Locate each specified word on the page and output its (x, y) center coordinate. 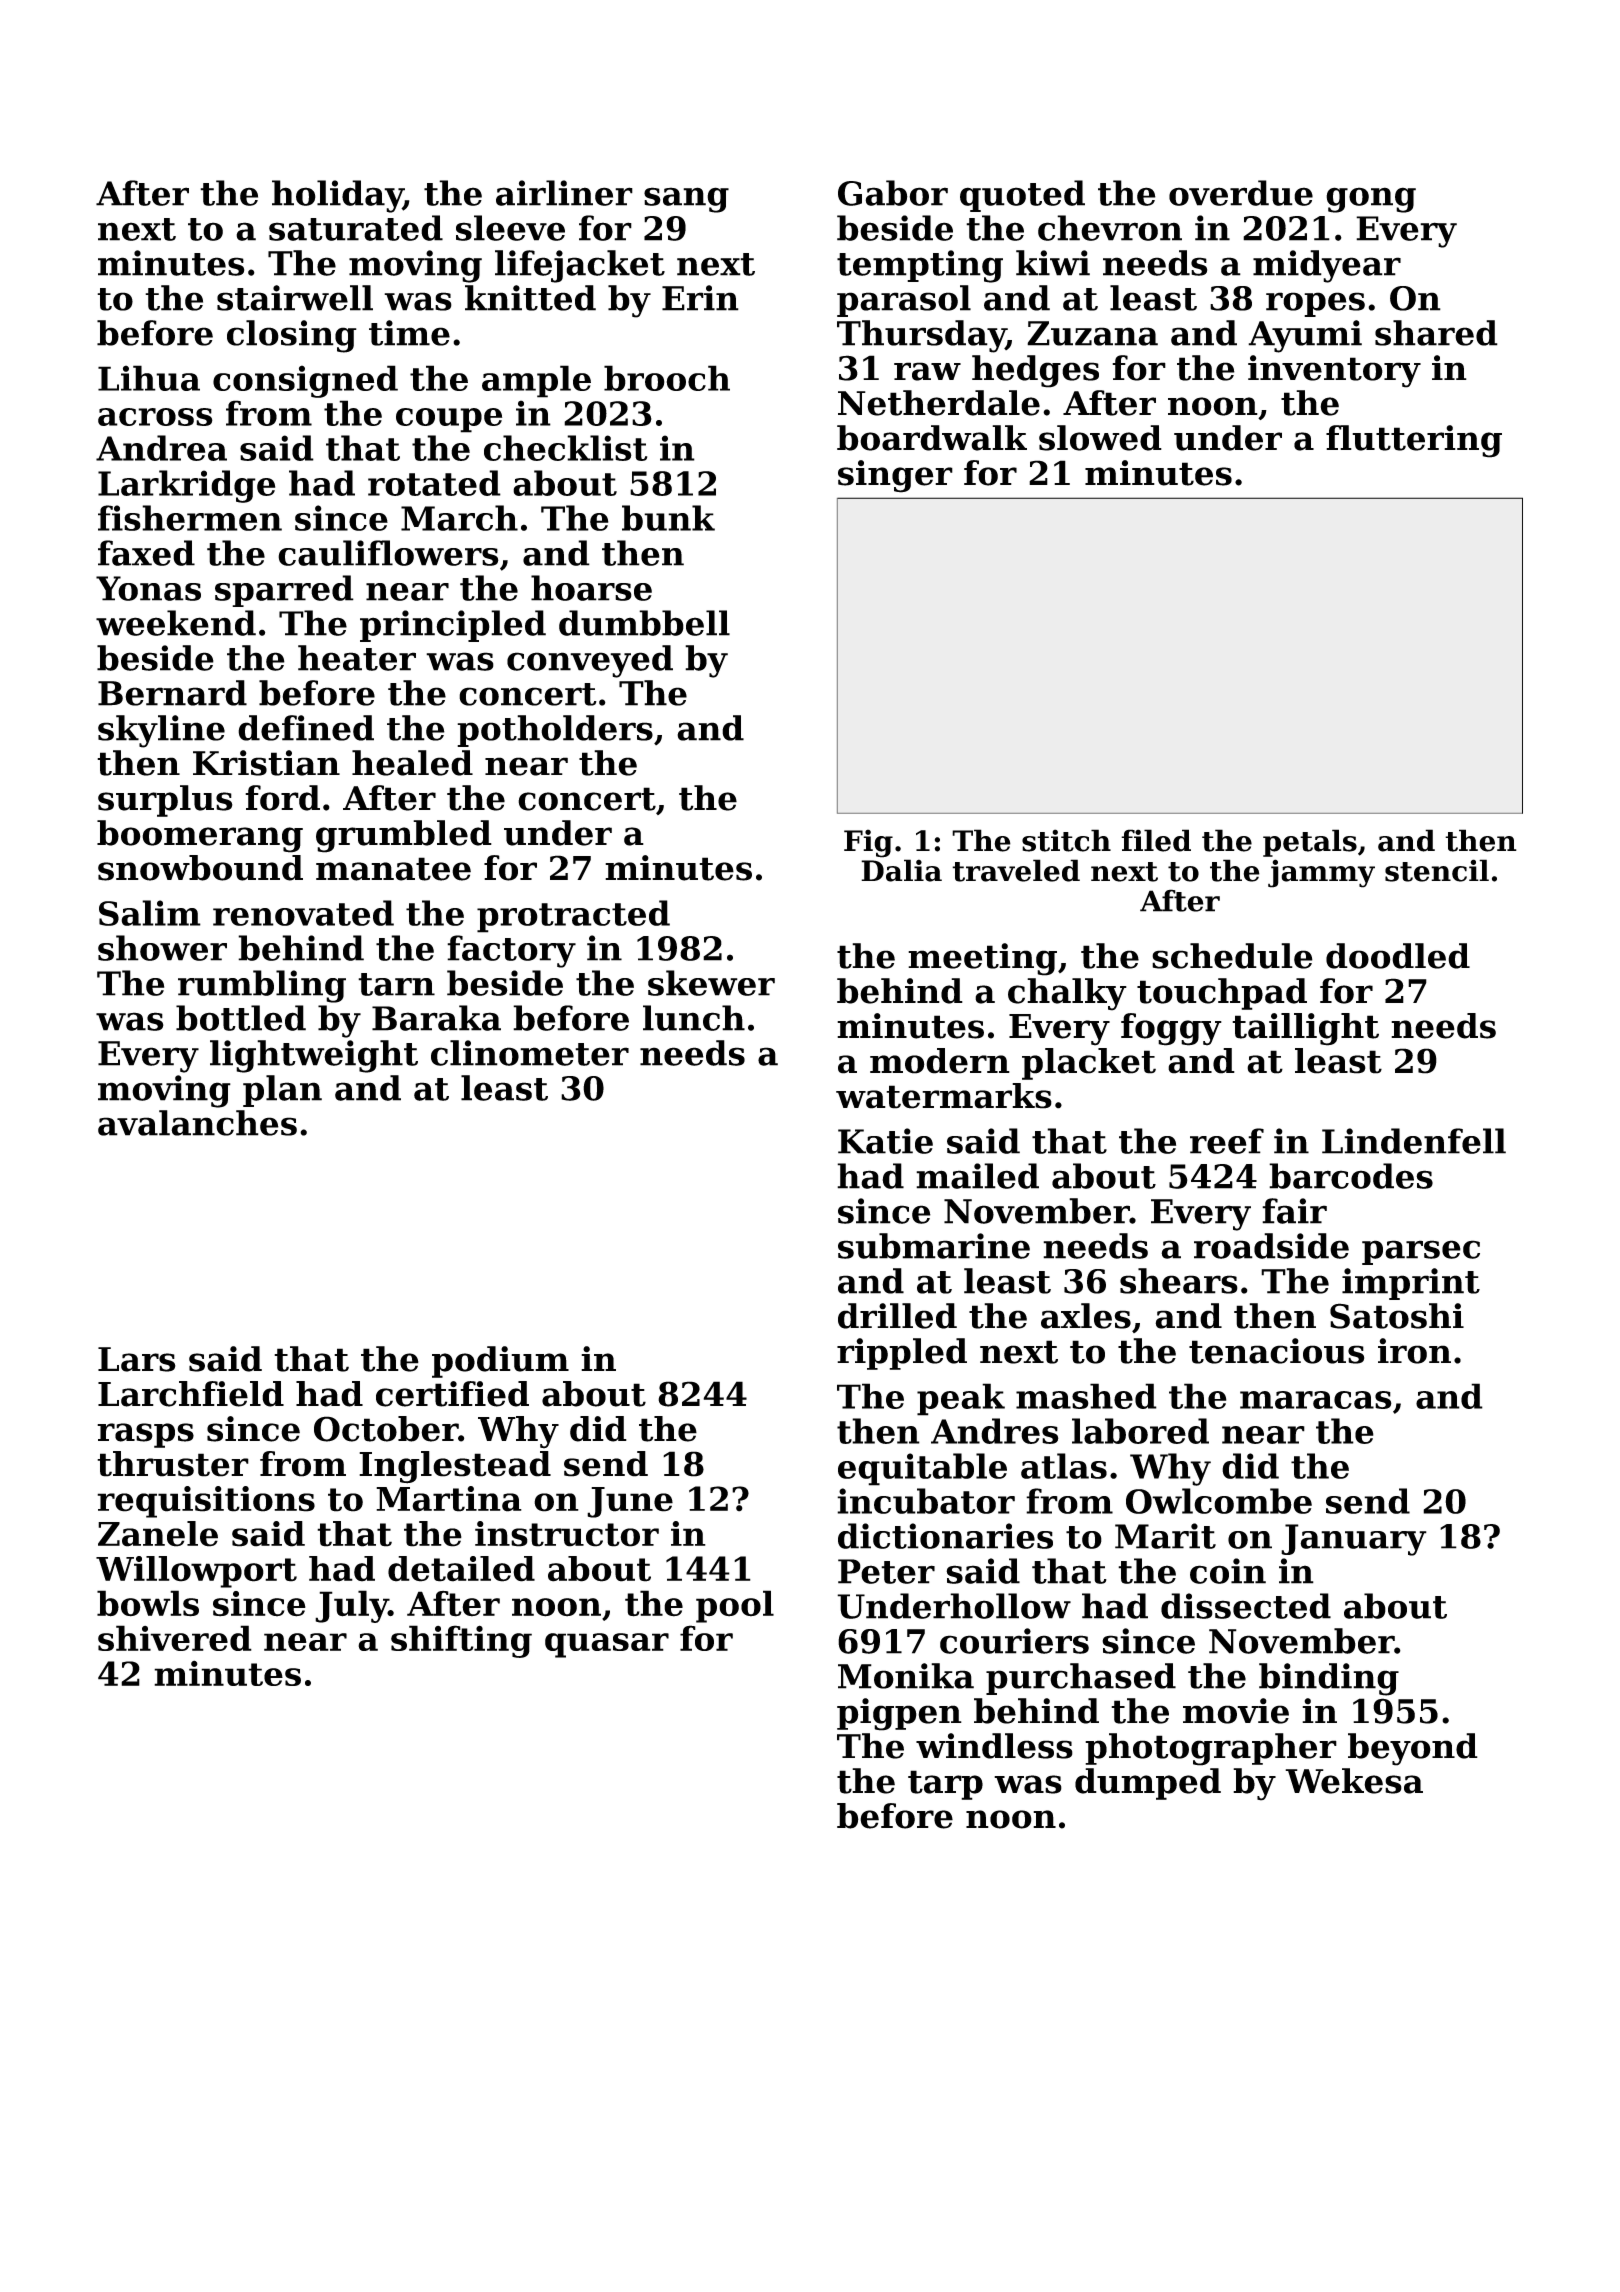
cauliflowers (388, 553)
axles (1086, 1316)
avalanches (197, 1123)
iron (1414, 1351)
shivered (175, 1638)
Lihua (149, 378)
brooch (667, 378)
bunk (668, 518)
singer (895, 476)
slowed (1100, 438)
